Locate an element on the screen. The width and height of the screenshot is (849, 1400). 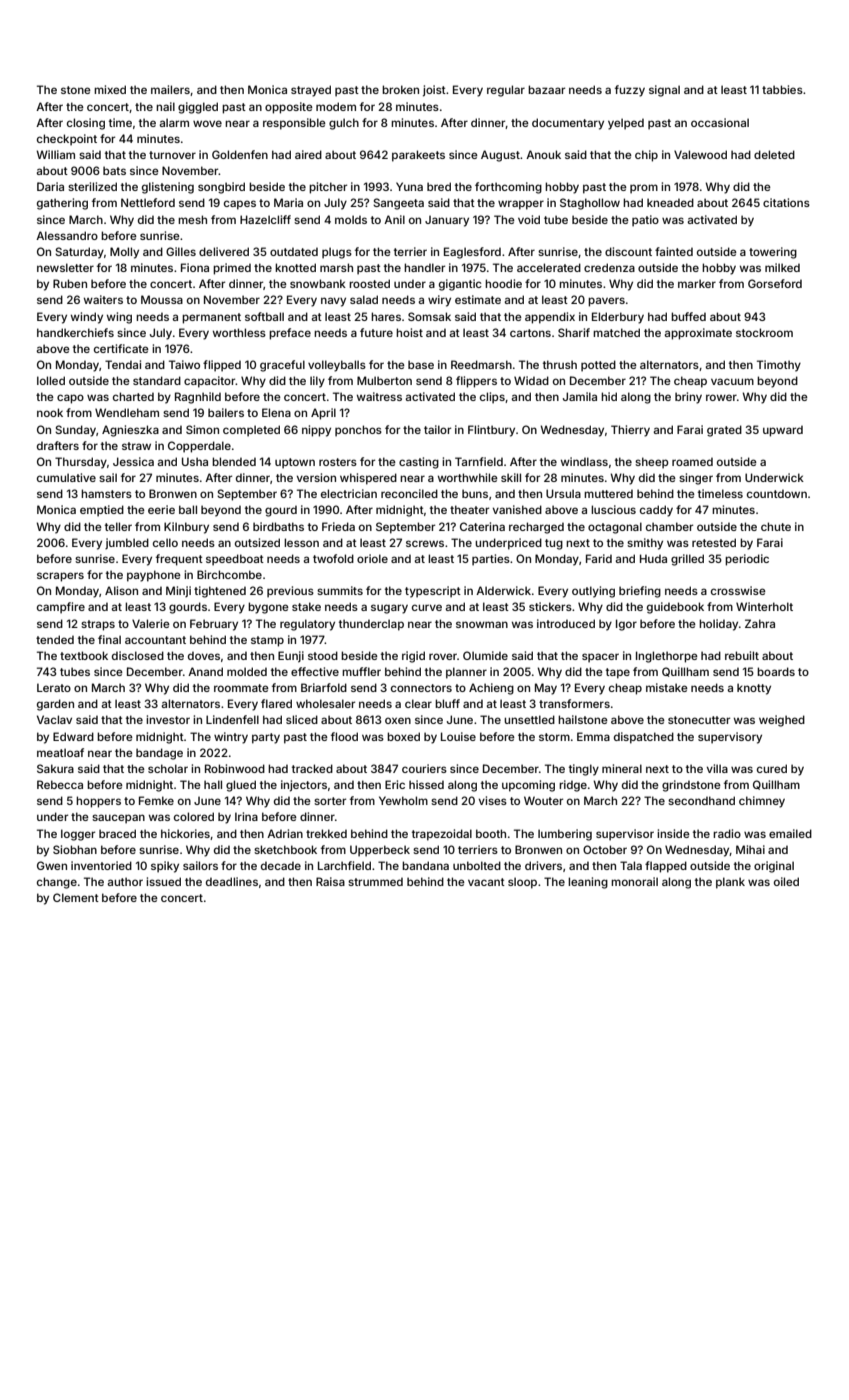
citations is located at coordinates (786, 202).
